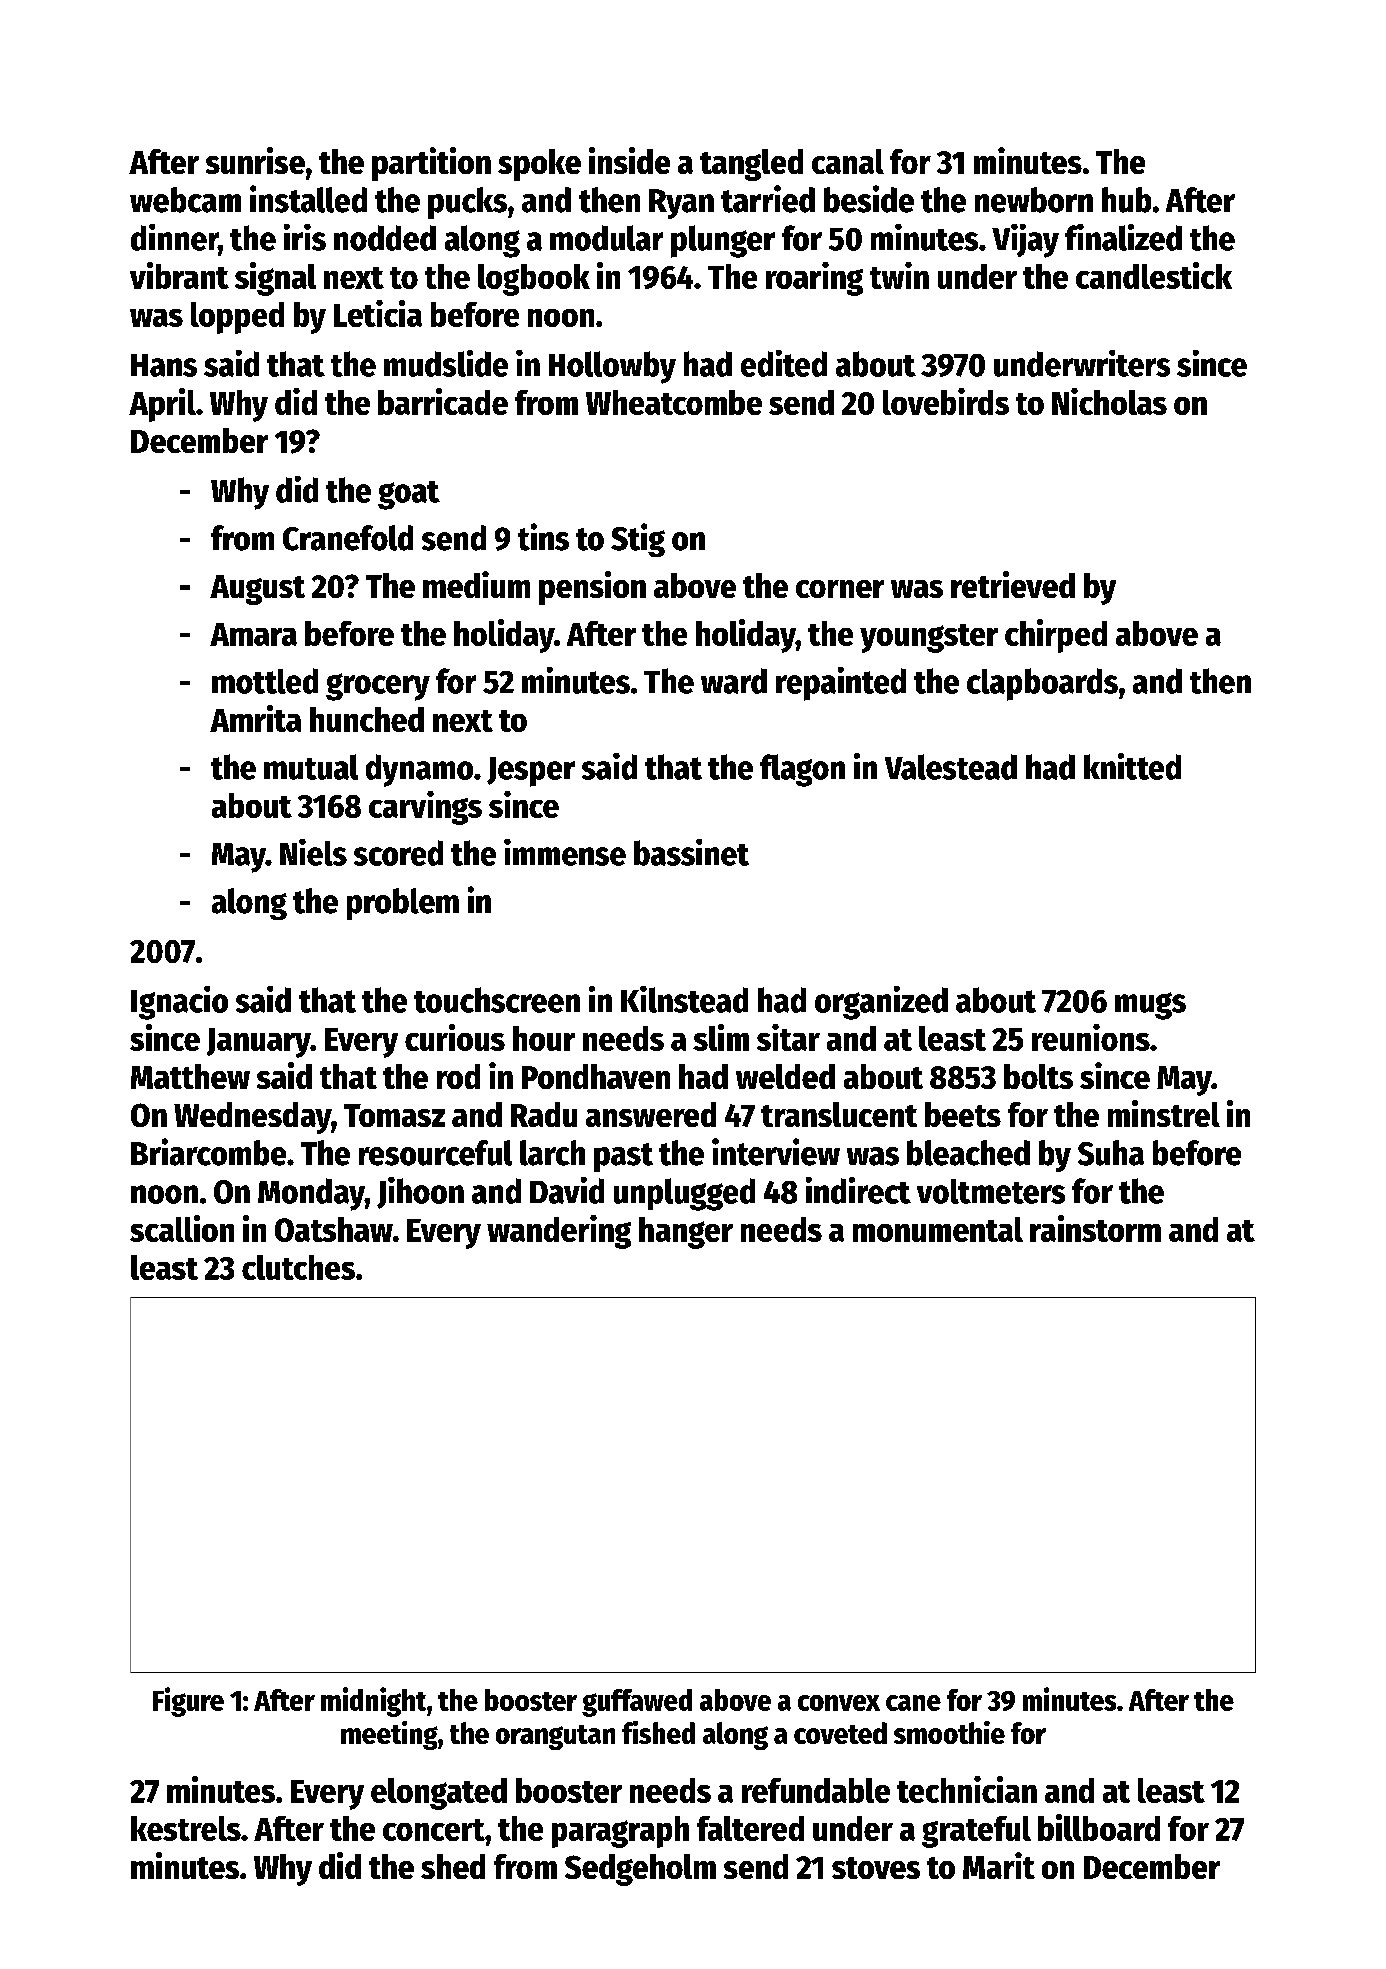  I want to click on resourceful, so click(435, 1153).
